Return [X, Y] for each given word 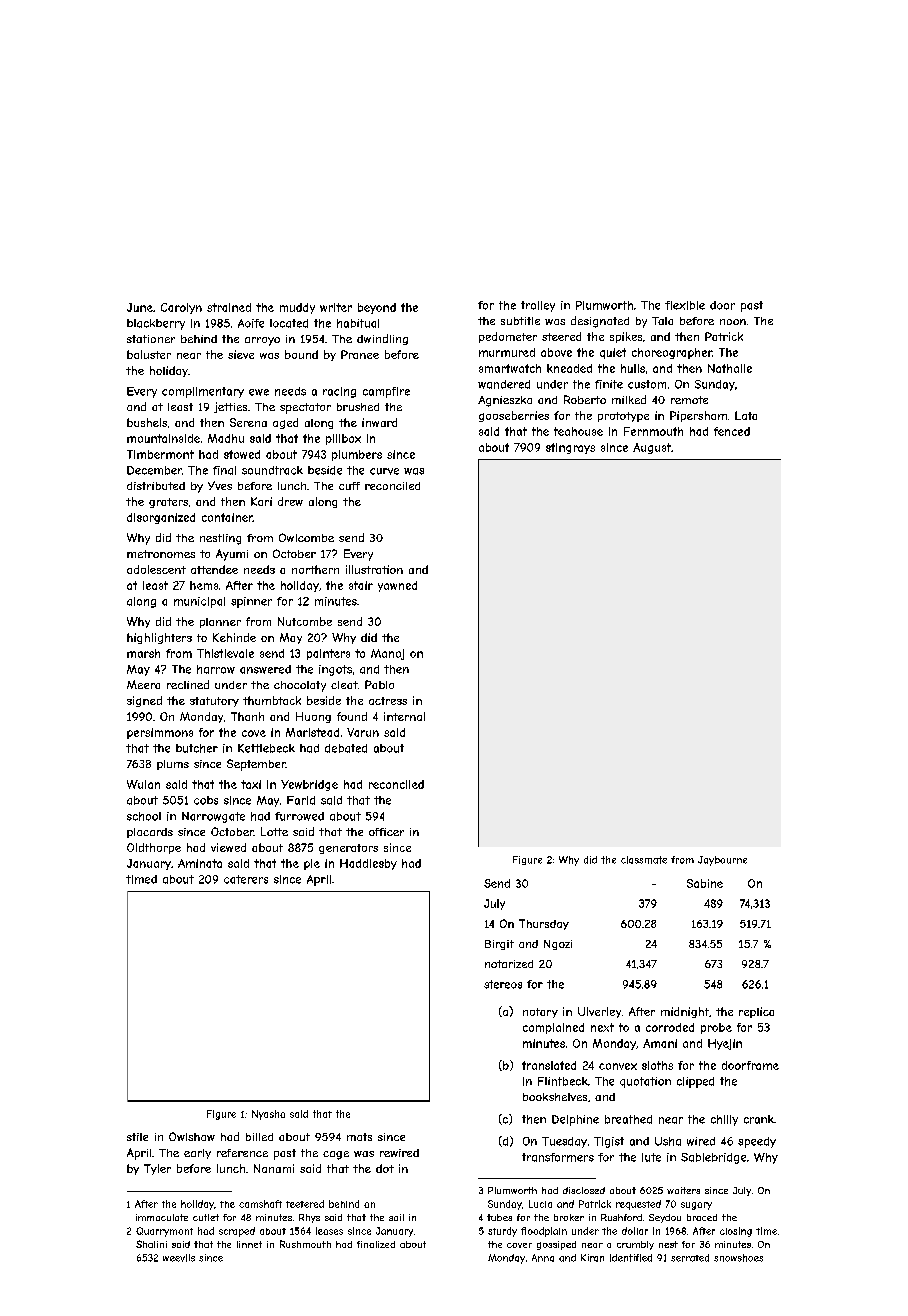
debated [346, 748]
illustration [374, 569]
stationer [151, 339]
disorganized [161, 518]
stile [137, 1137]
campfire [386, 392]
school [144, 816]
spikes [626, 337]
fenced [732, 431]
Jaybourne [722, 861]
